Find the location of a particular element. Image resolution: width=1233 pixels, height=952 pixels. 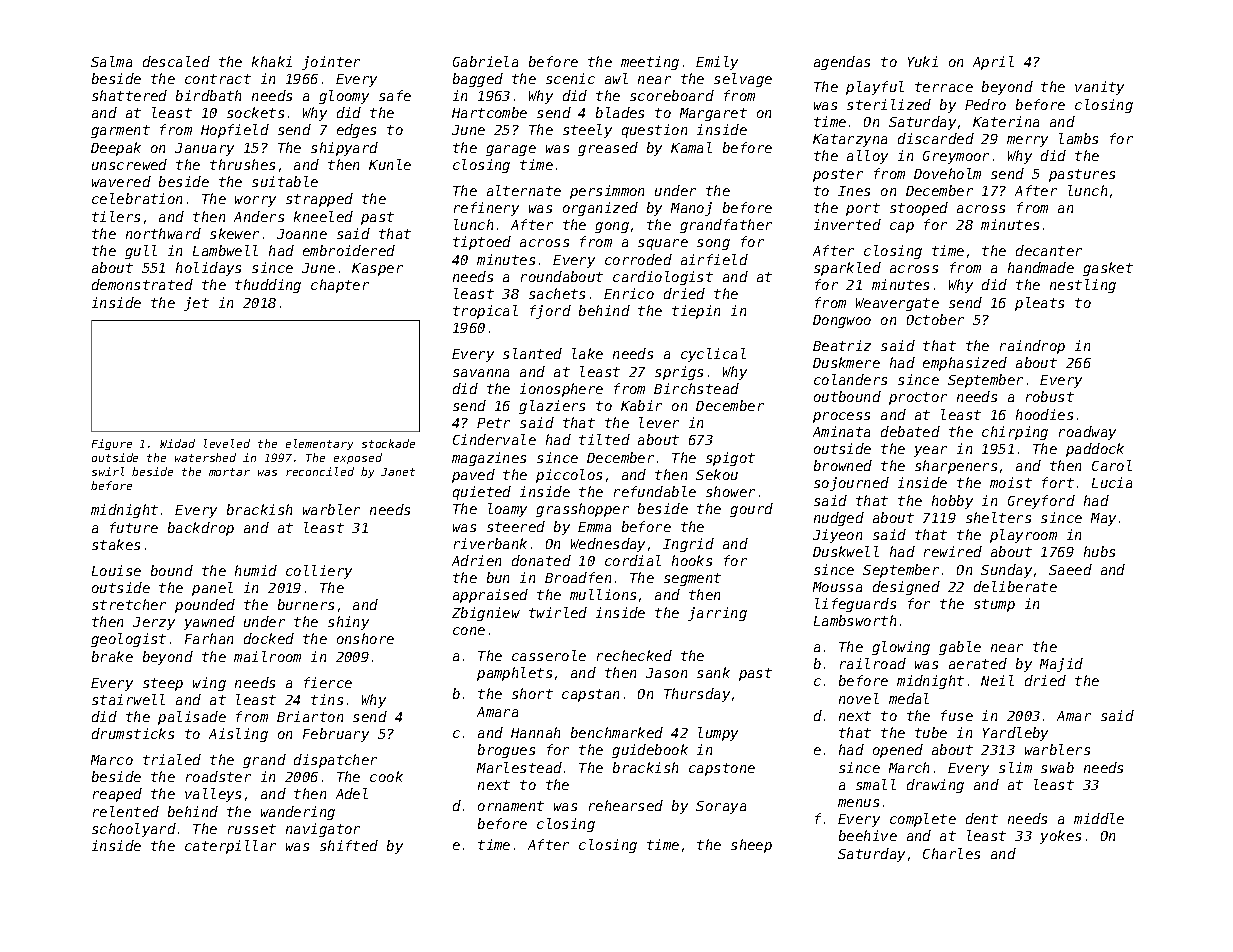

navigator is located at coordinates (323, 830).
